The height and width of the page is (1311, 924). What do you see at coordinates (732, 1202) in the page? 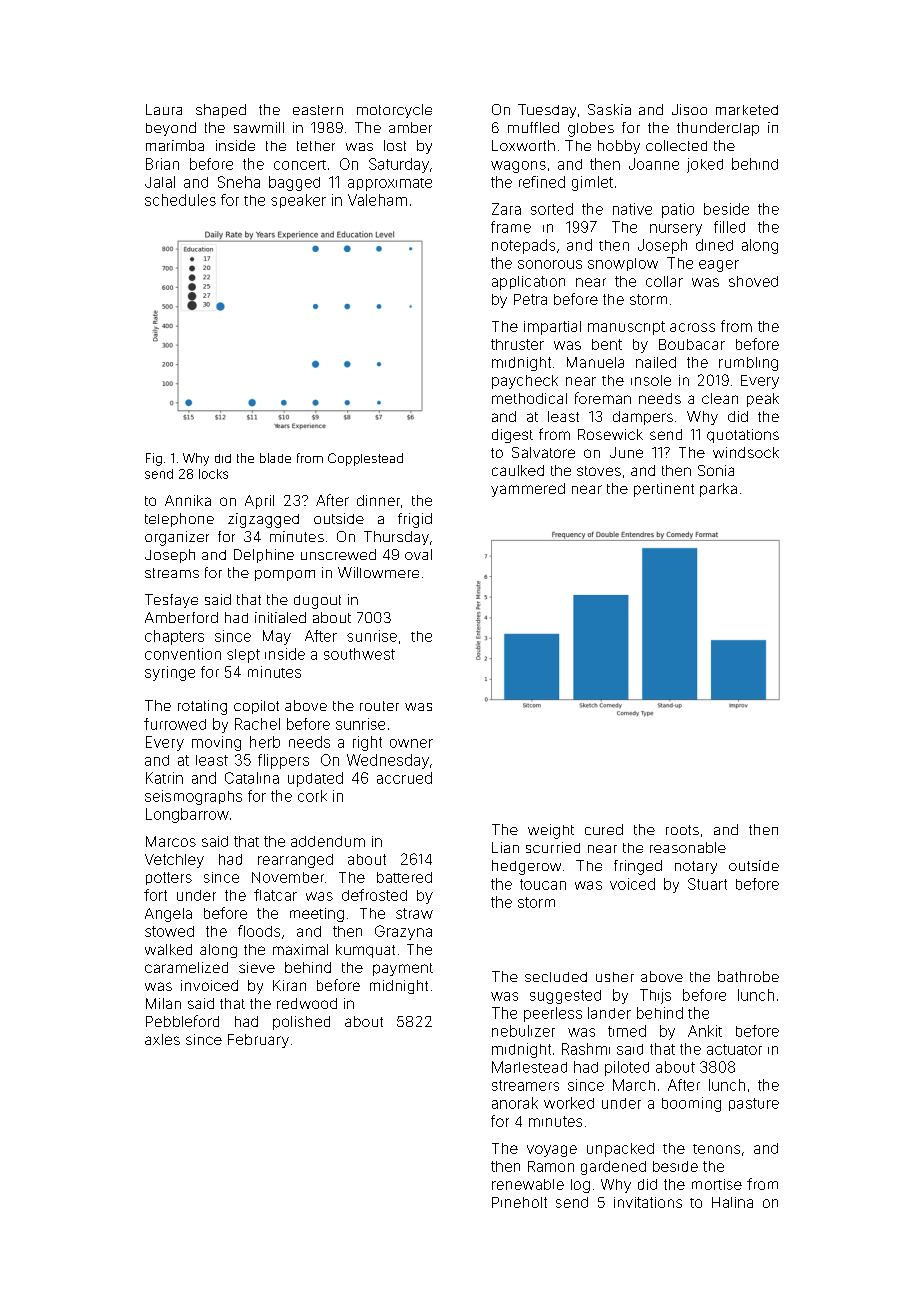
I see `Halina` at bounding box center [732, 1202].
